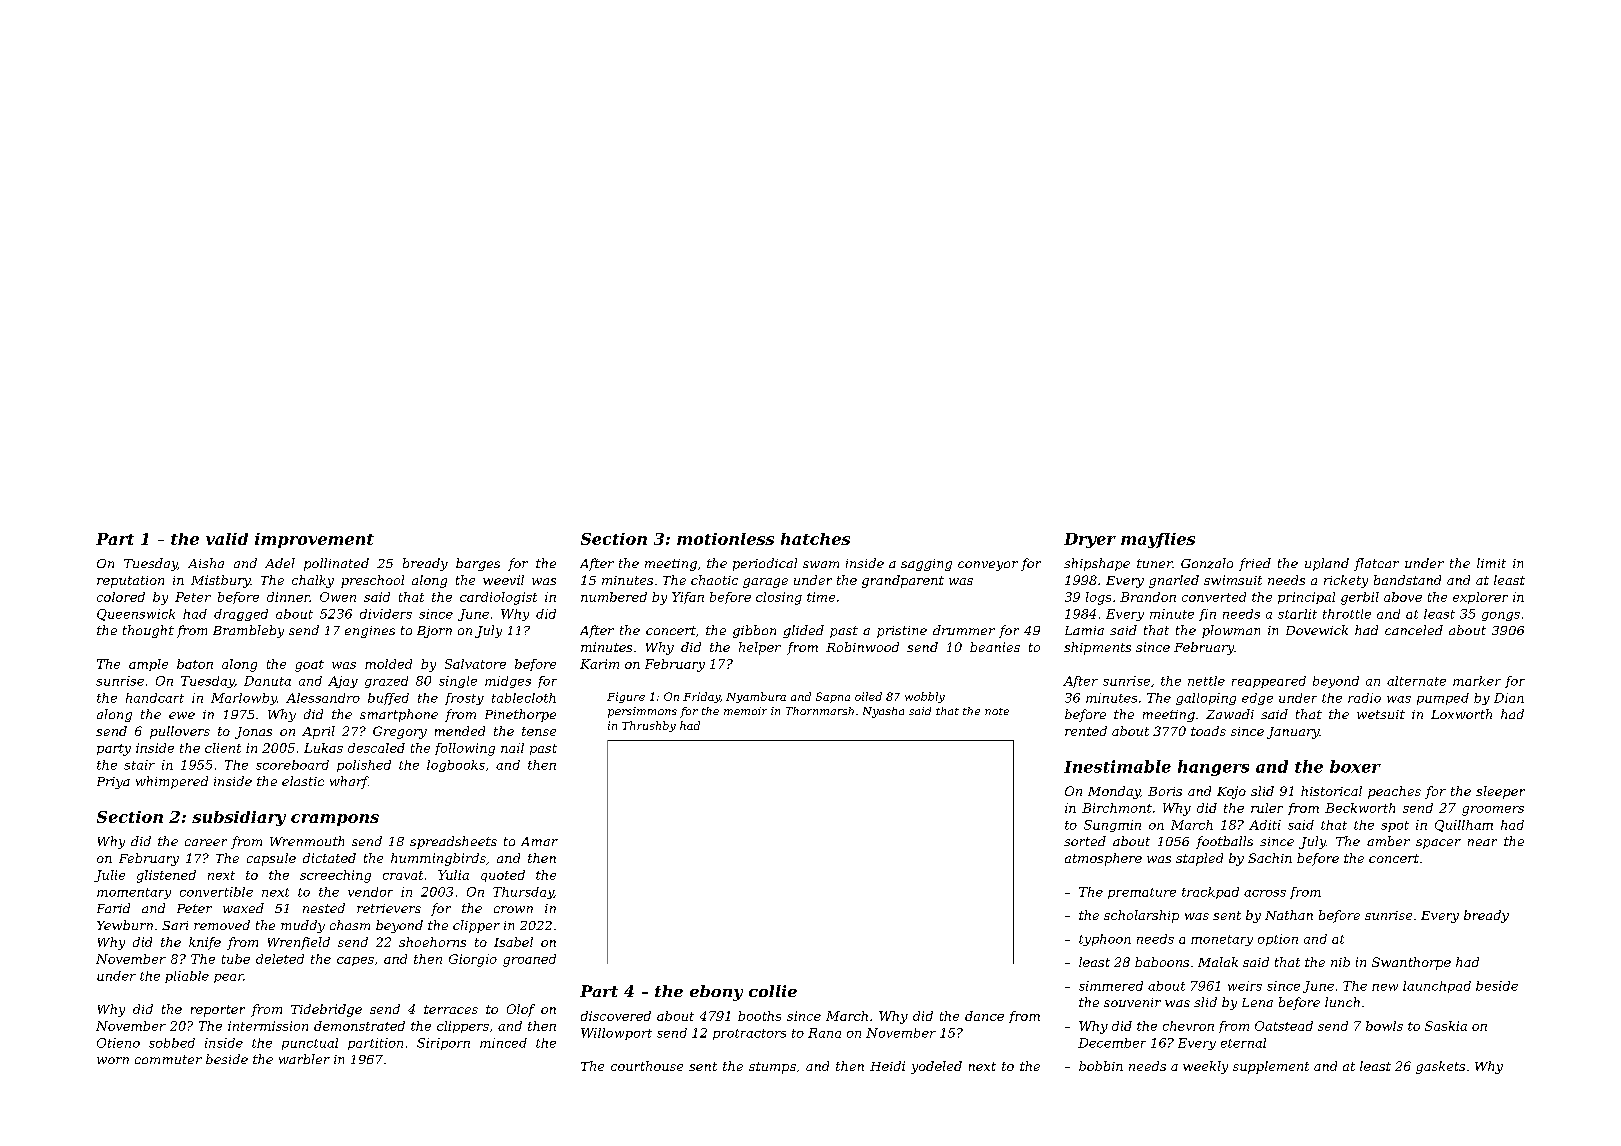 The image size is (1621, 1146). I want to click on elastic, so click(303, 781).
